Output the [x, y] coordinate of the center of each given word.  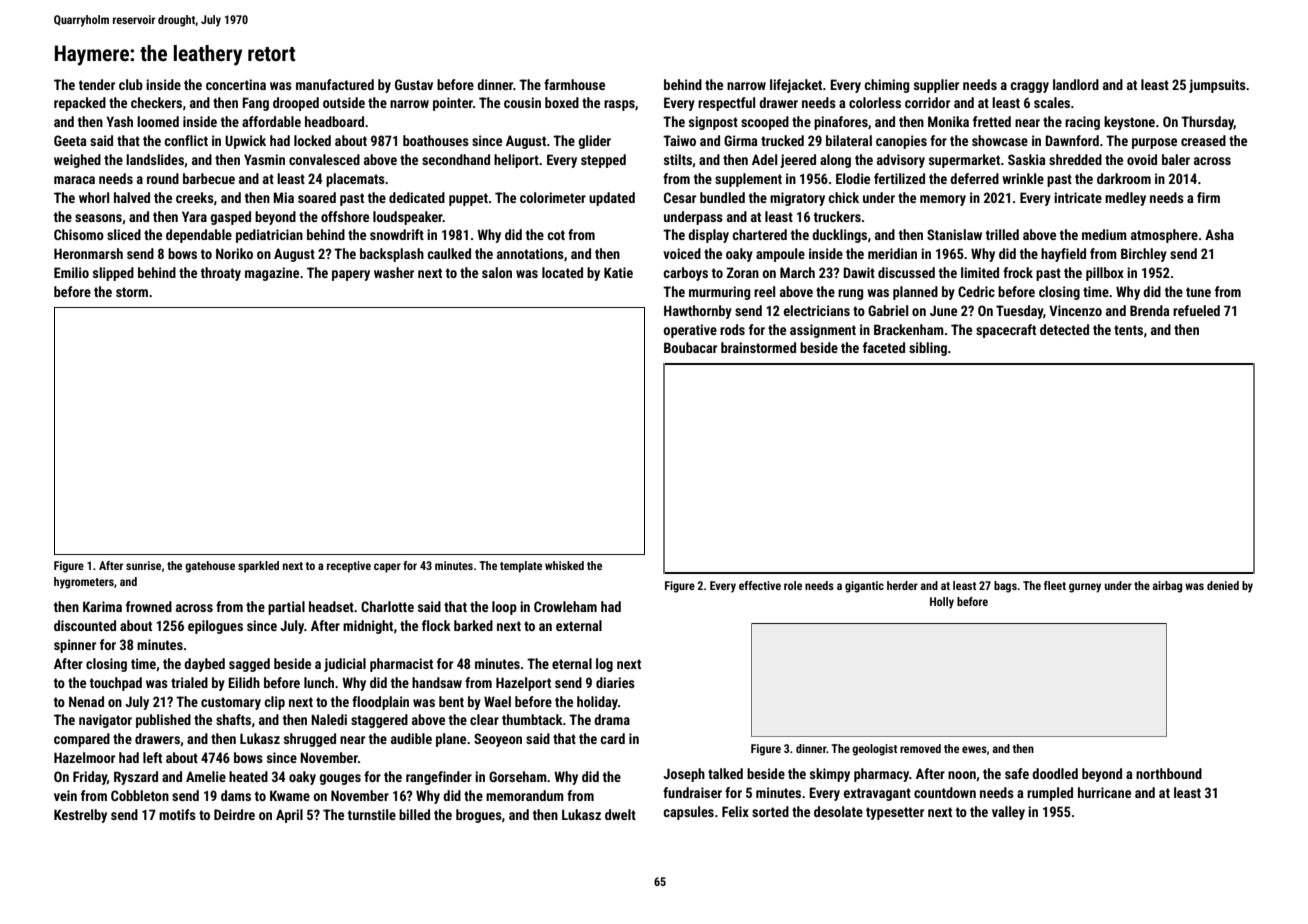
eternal [572, 663]
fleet [1055, 585]
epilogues [215, 627]
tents [1128, 330]
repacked [80, 104]
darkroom [1124, 178]
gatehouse [210, 567]
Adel [764, 159]
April [289, 816]
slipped [113, 274]
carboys [685, 274]
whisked [564, 565]
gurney [1085, 588]
